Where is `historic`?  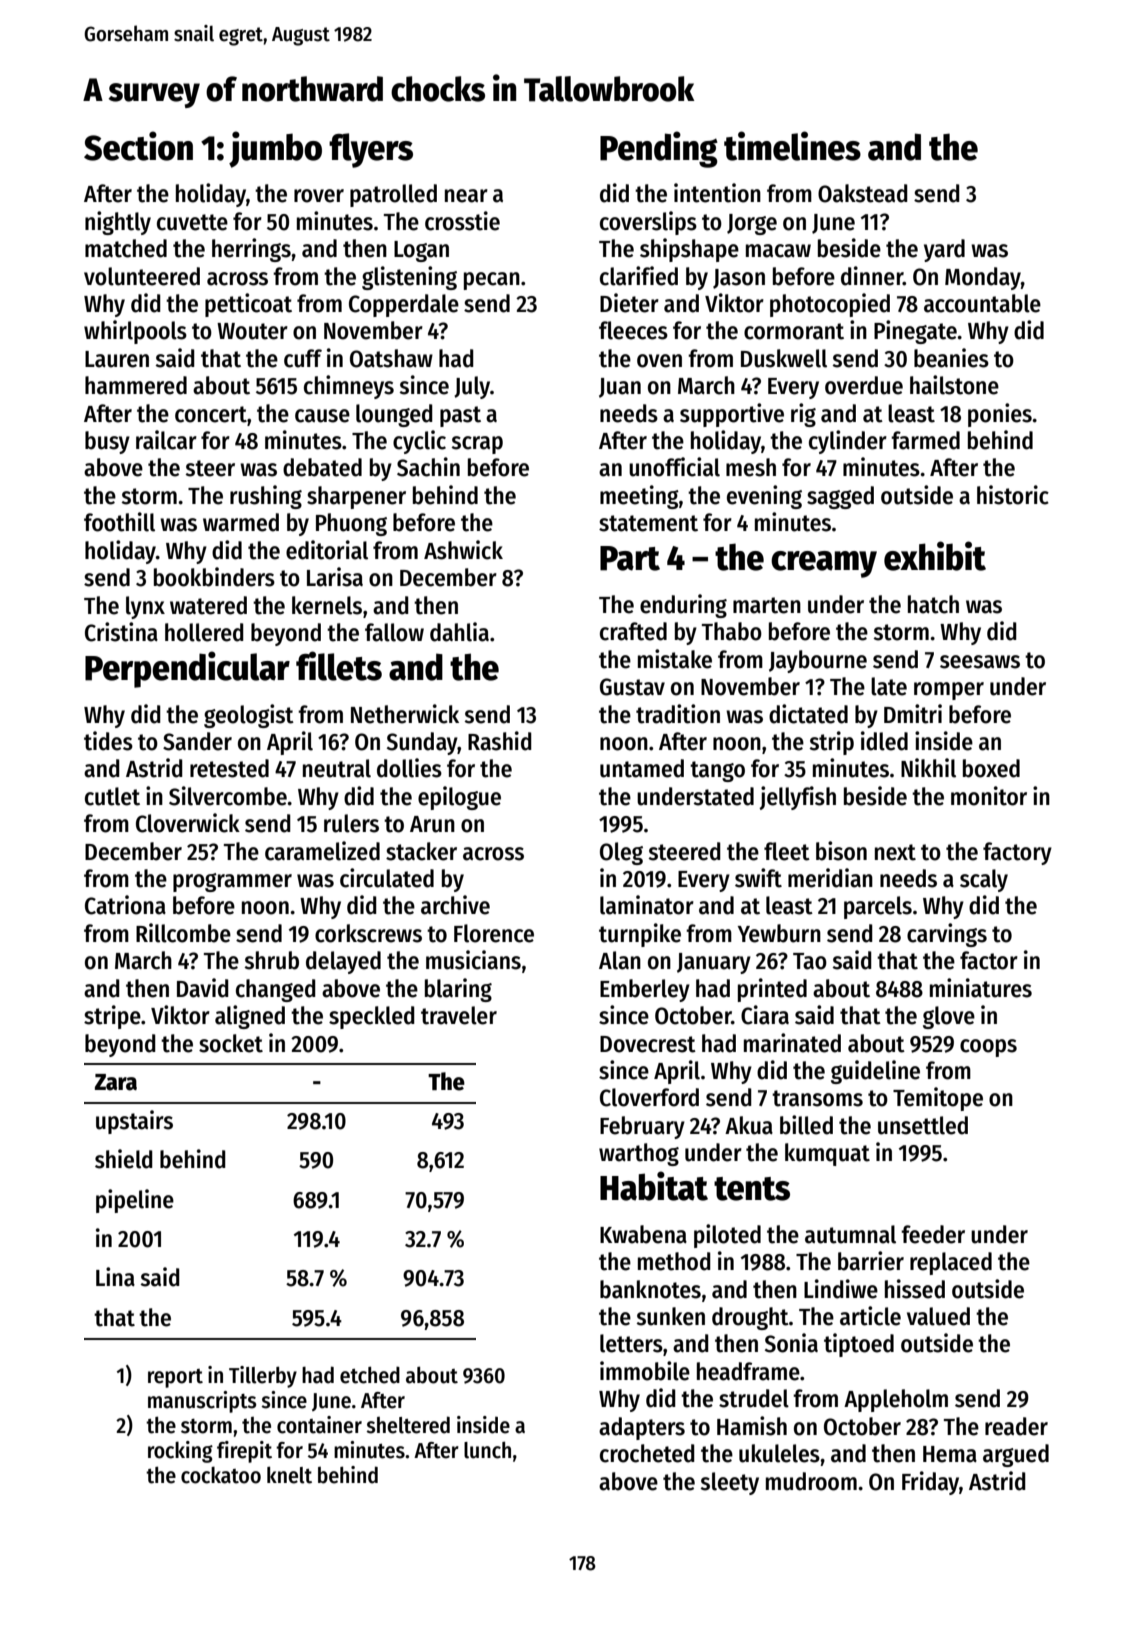
historic is located at coordinates (1013, 495).
